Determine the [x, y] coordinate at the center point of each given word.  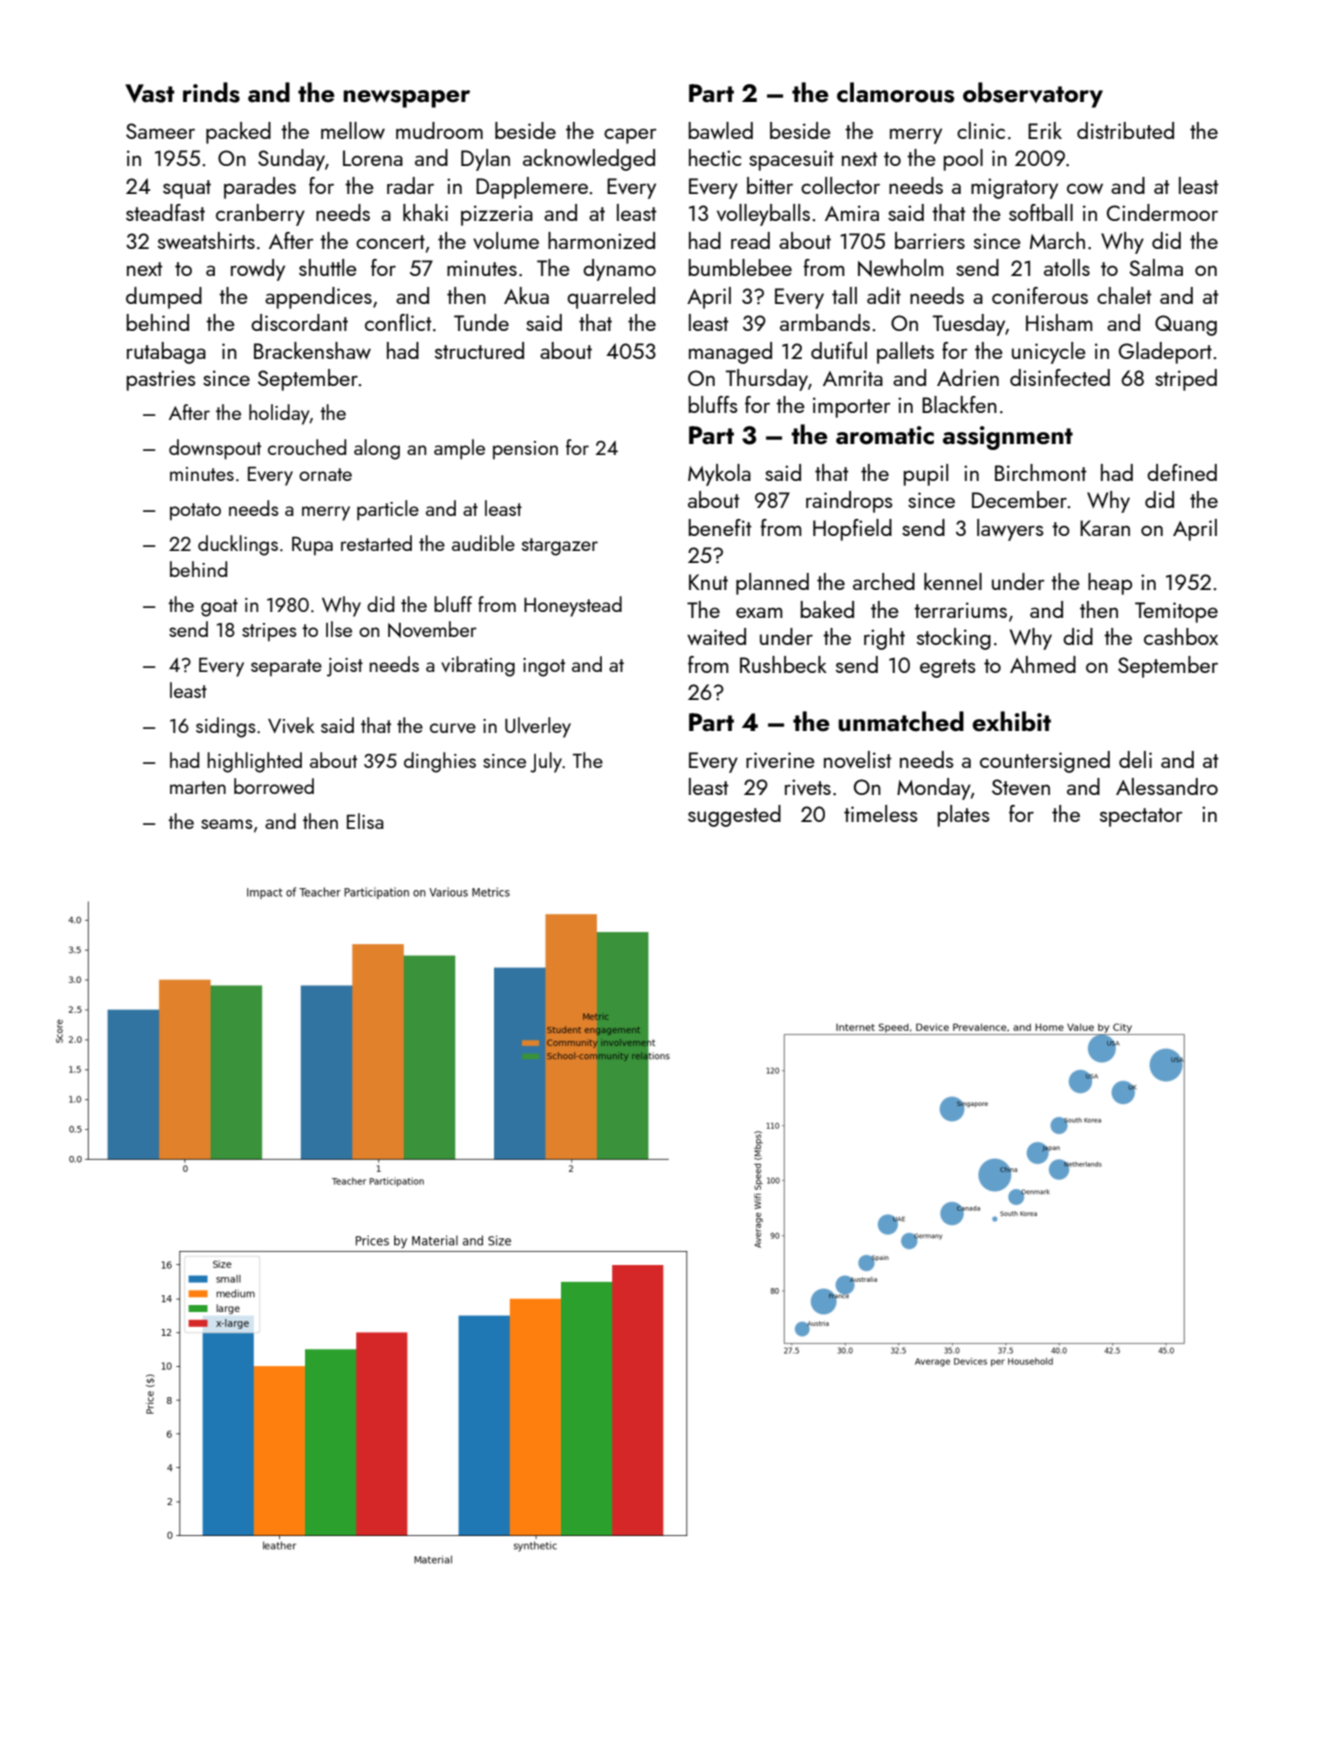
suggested [734, 816]
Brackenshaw [312, 350]
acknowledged [589, 160]
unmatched [901, 721]
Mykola [719, 475]
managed [730, 353]
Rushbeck [783, 664]
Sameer [160, 131]
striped [1186, 380]
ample [459, 449]
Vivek [291, 725]
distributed [1125, 130]
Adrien [968, 377]
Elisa [365, 821]
